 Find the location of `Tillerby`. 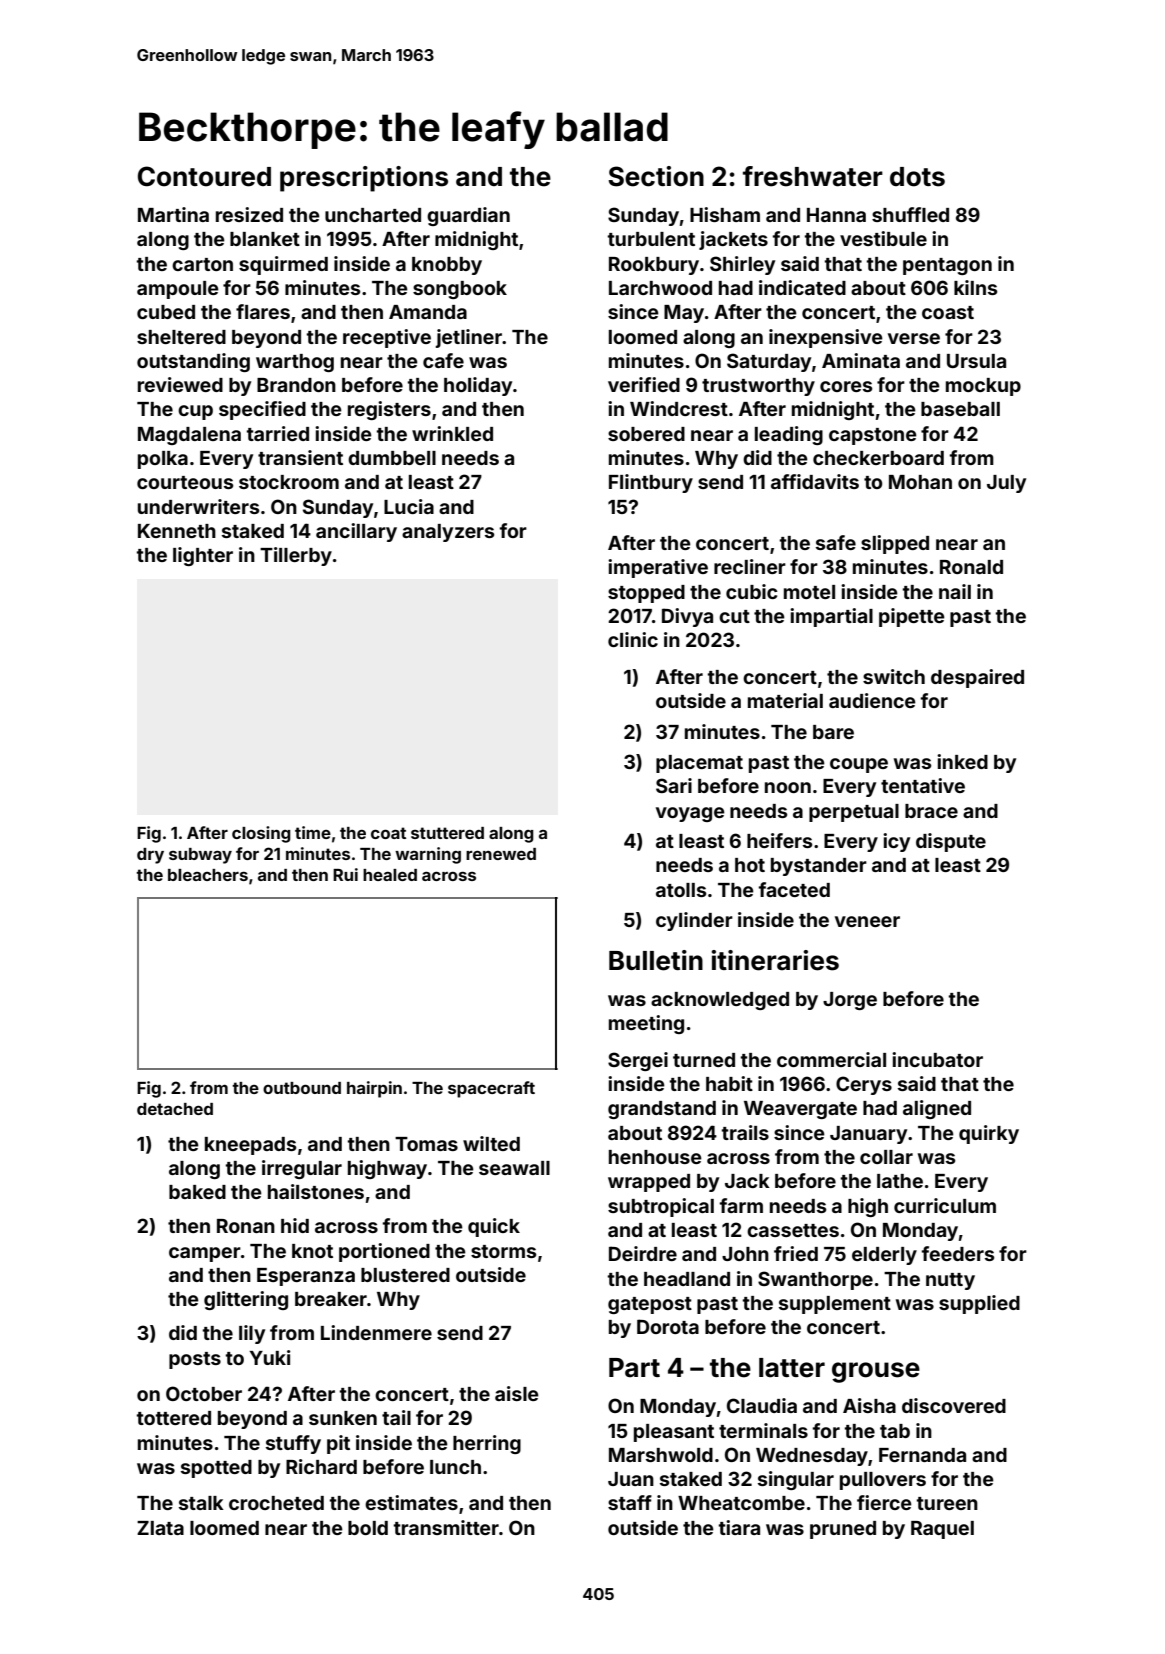

Tillerby is located at coordinates (296, 556).
